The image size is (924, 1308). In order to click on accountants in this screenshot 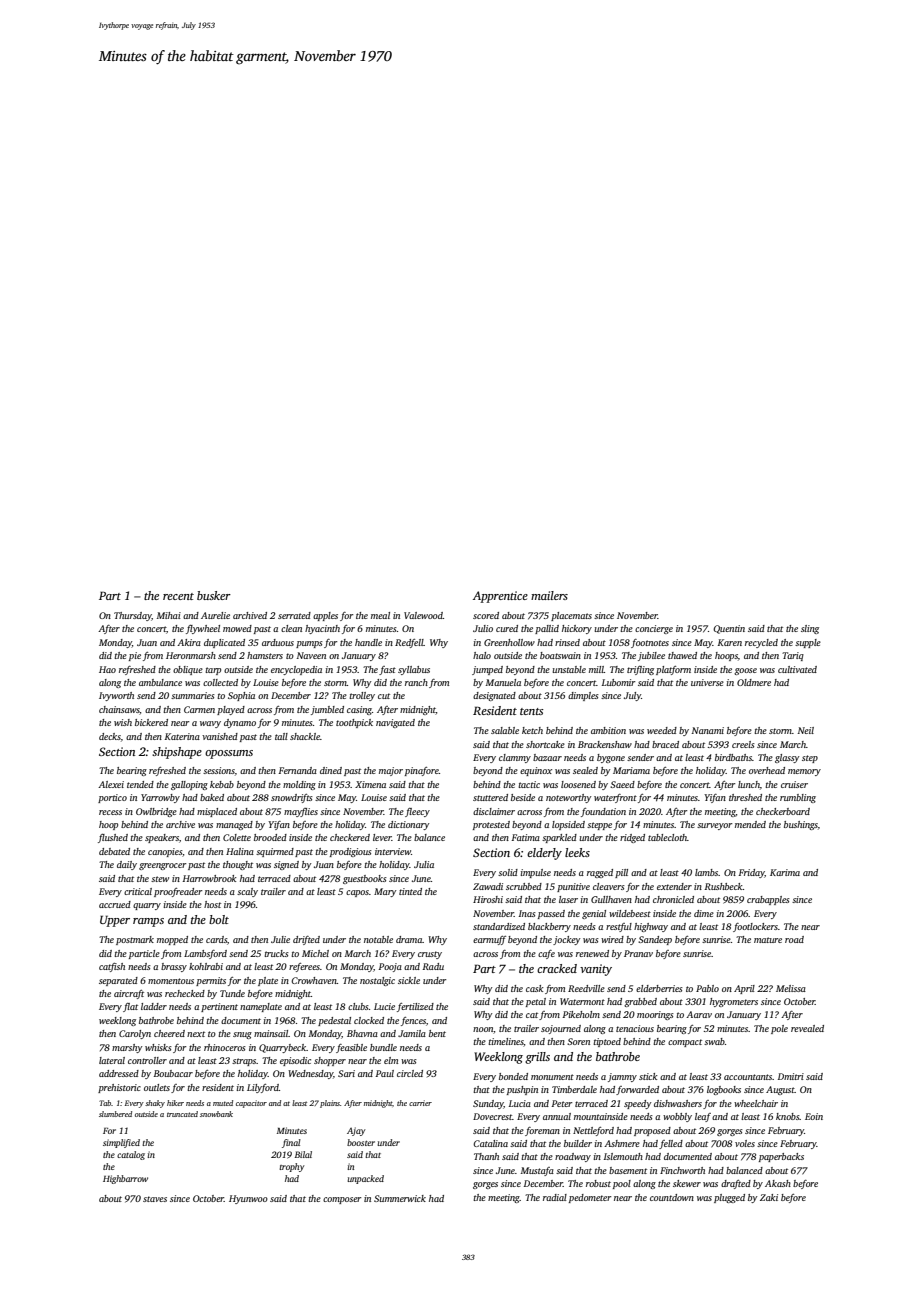, I will do `click(748, 1077)`.
